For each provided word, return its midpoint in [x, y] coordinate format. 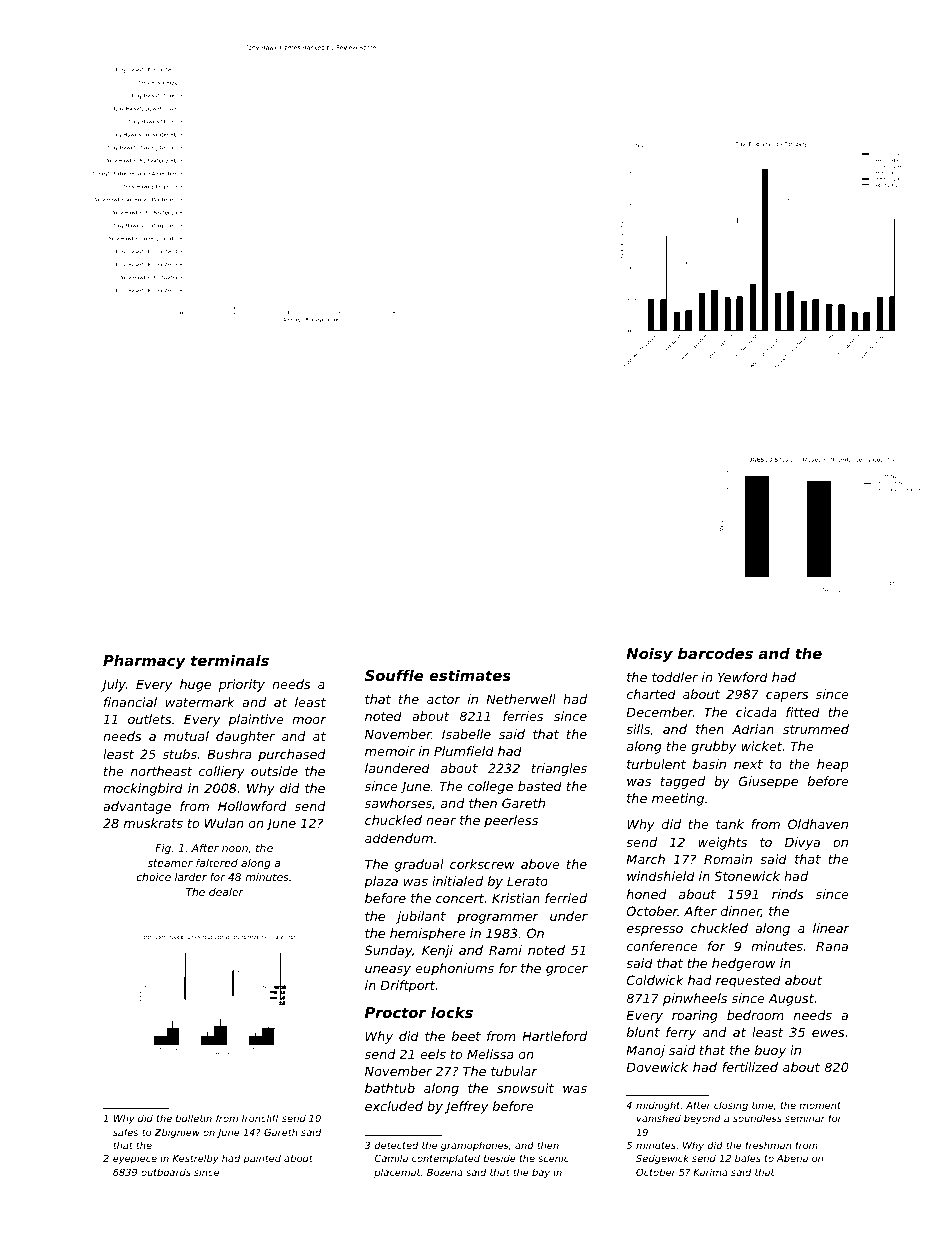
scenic [553, 1158]
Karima [710, 1172]
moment [820, 1105]
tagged [683, 782]
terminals [230, 660]
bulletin [193, 1118]
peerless [511, 821]
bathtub [390, 1088]
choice [154, 877]
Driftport [407, 986]
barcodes [715, 653]
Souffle [394, 675]
